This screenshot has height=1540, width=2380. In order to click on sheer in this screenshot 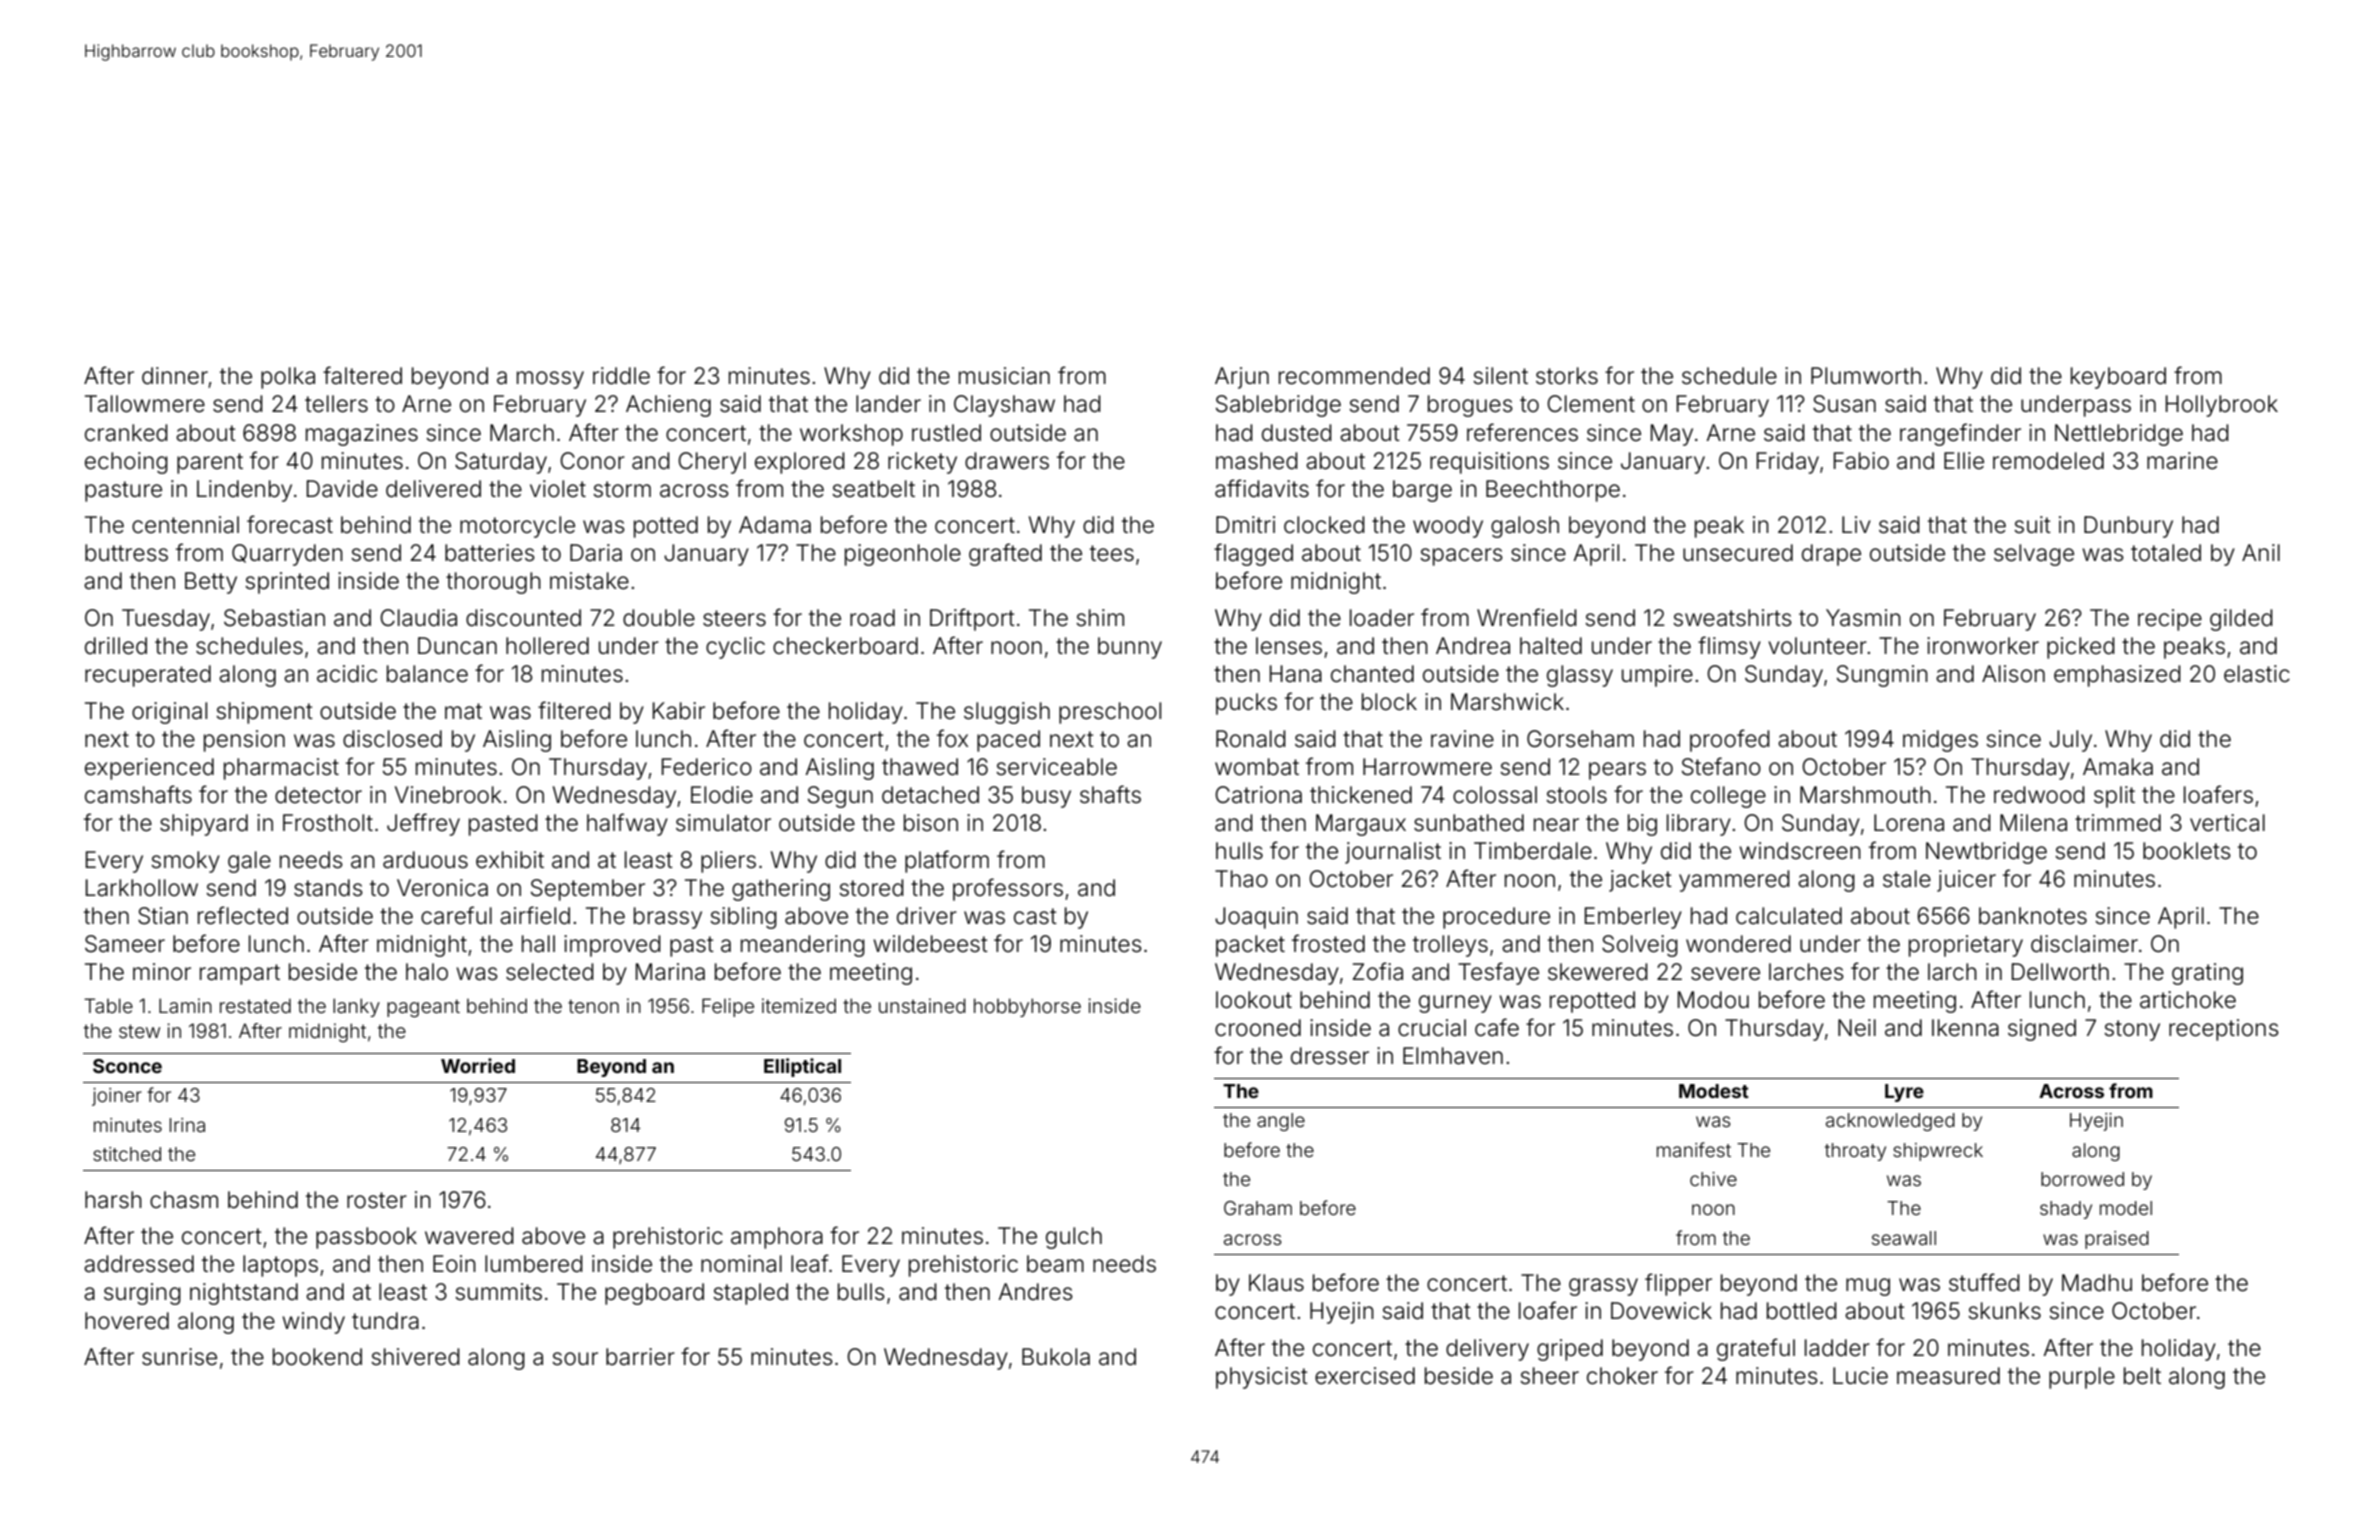, I will do `click(1549, 1376)`.
